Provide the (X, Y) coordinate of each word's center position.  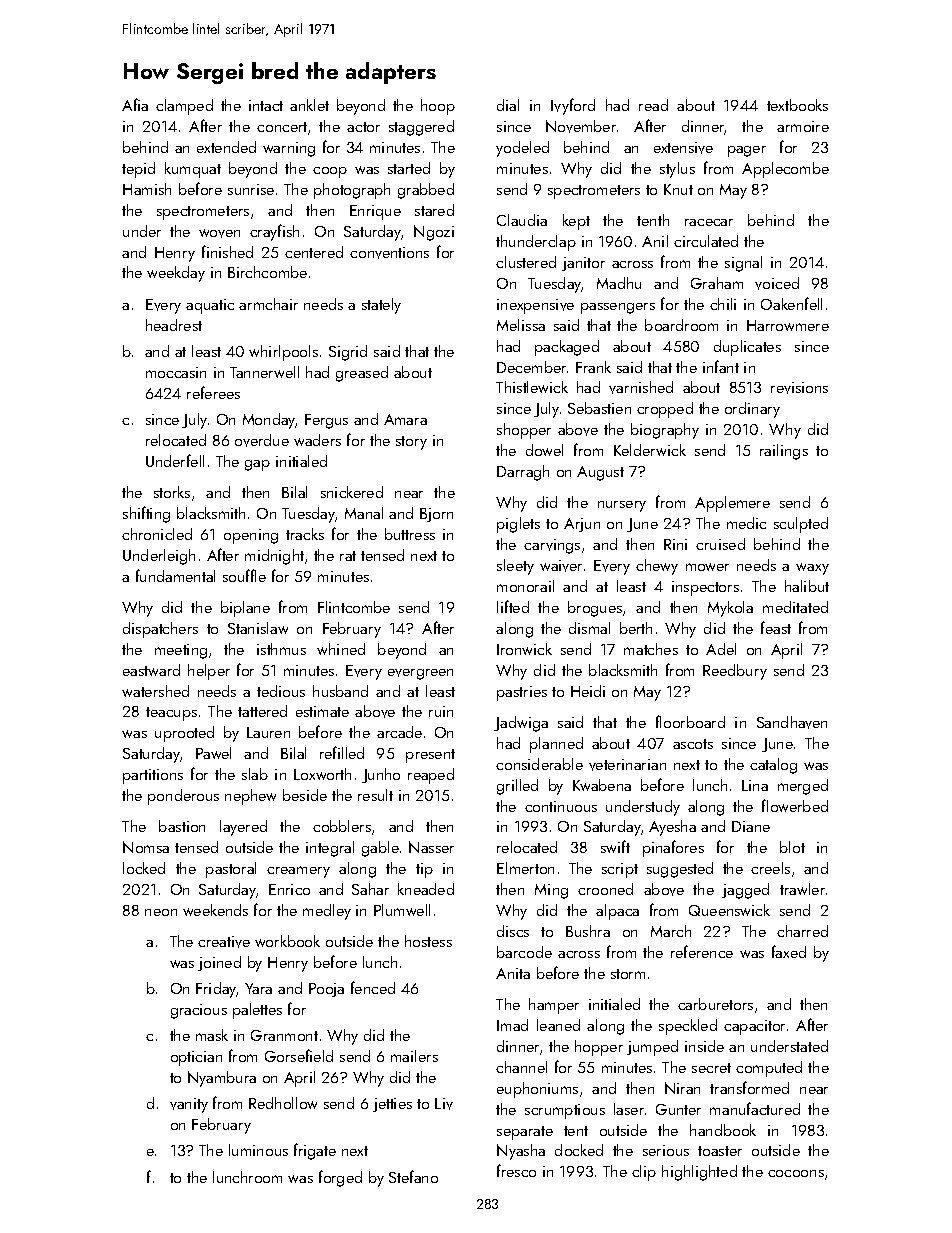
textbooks (797, 105)
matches (651, 649)
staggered (421, 128)
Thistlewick (532, 387)
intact (266, 105)
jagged (745, 891)
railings (784, 452)
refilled (342, 752)
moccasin (176, 372)
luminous (258, 1150)
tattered (262, 711)
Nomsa (146, 847)
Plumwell (402, 910)
